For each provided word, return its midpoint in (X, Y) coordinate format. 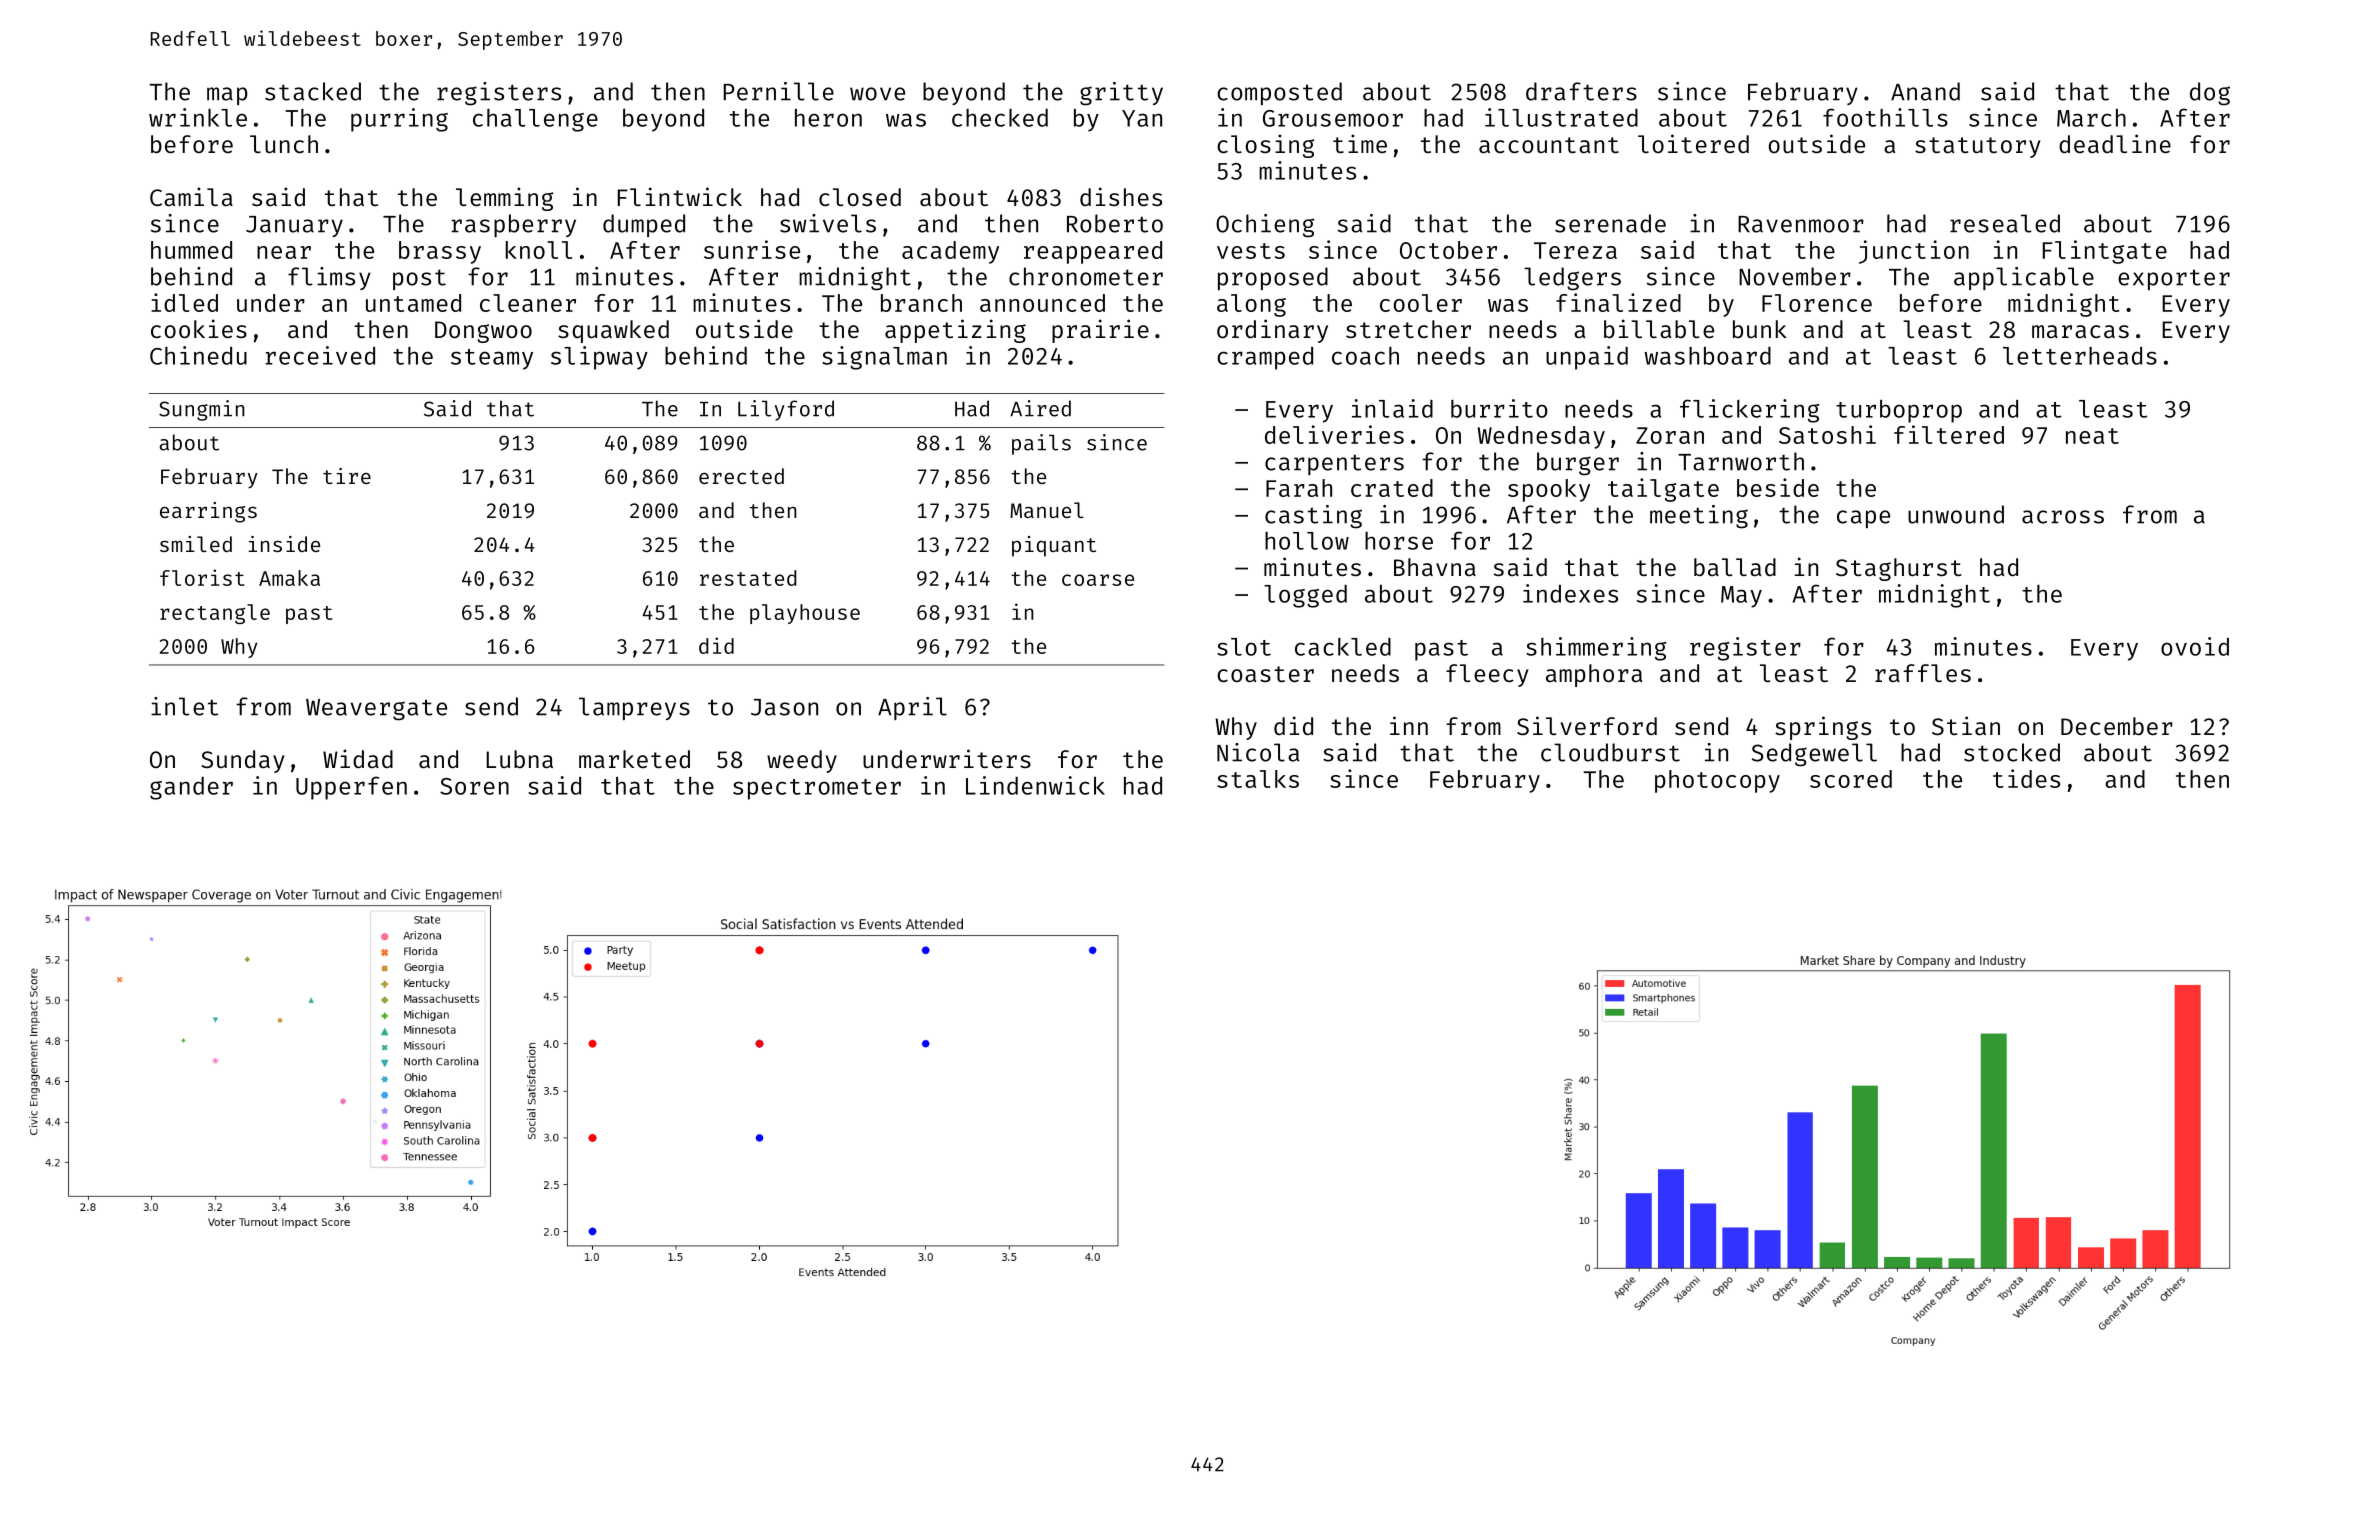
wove (877, 94)
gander (191, 788)
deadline (2115, 143)
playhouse (805, 614)
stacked (313, 91)
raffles (1923, 673)
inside (284, 544)
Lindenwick (1035, 785)
